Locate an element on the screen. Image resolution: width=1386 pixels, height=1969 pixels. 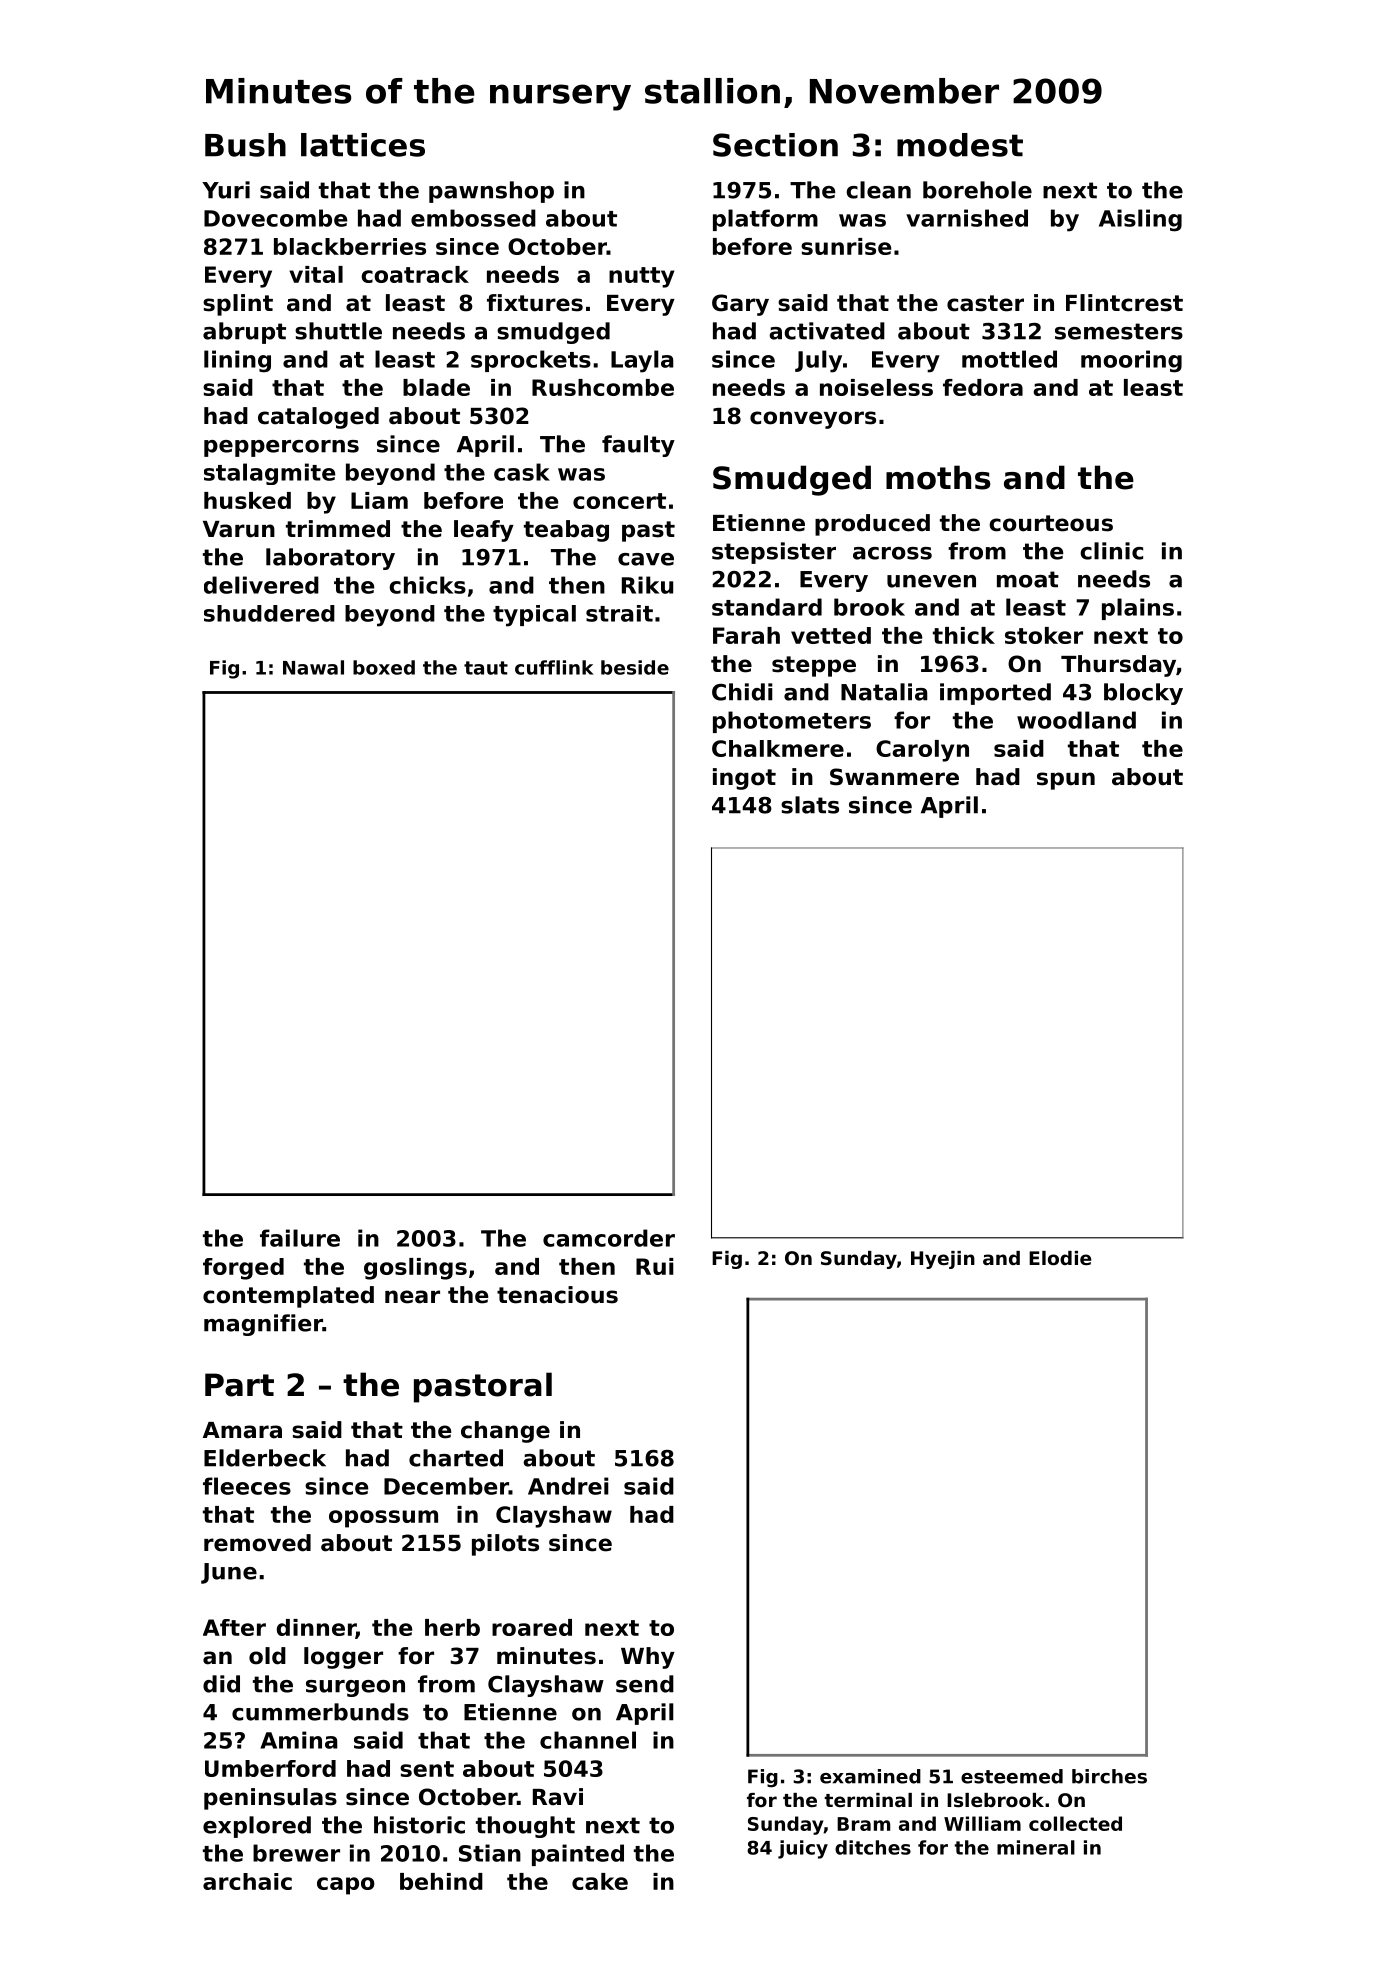
slats is located at coordinates (810, 805).
